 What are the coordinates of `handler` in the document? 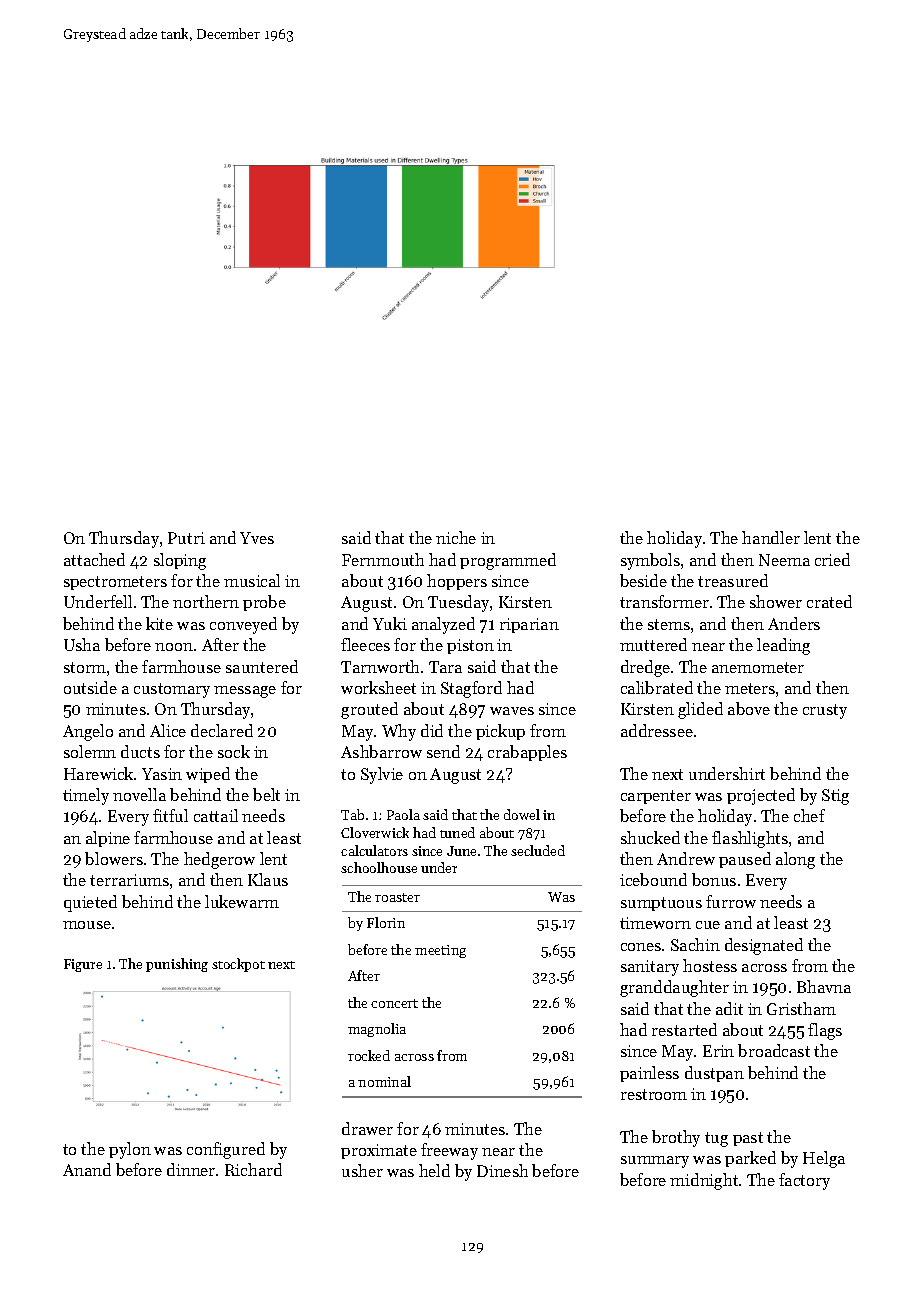 It's located at (771, 537).
